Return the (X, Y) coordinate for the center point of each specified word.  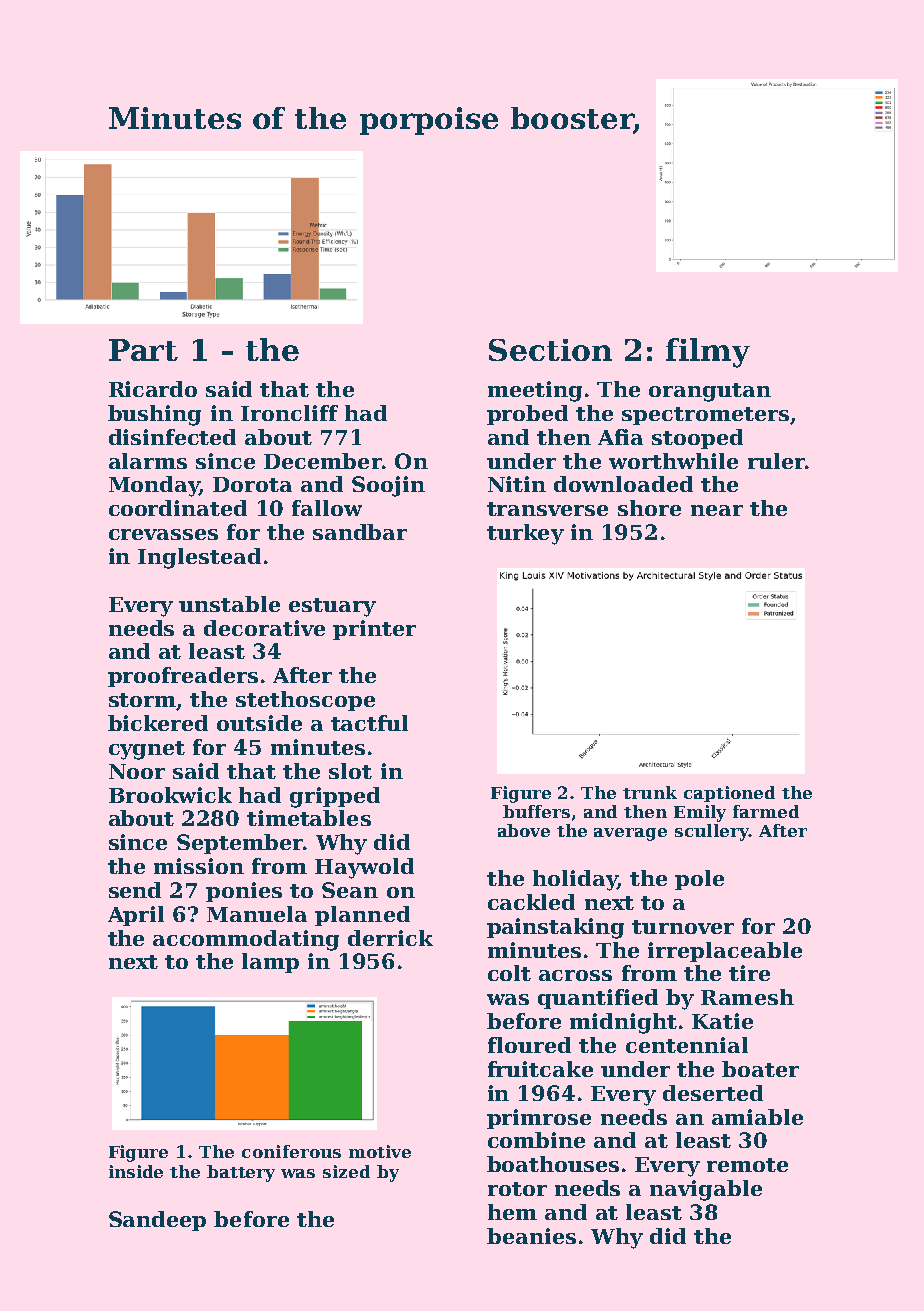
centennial (687, 1045)
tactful (369, 723)
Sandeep (157, 1221)
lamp (270, 963)
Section (550, 350)
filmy (708, 353)
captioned (729, 794)
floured (529, 1045)
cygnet (147, 750)
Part (143, 350)
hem (512, 1212)
